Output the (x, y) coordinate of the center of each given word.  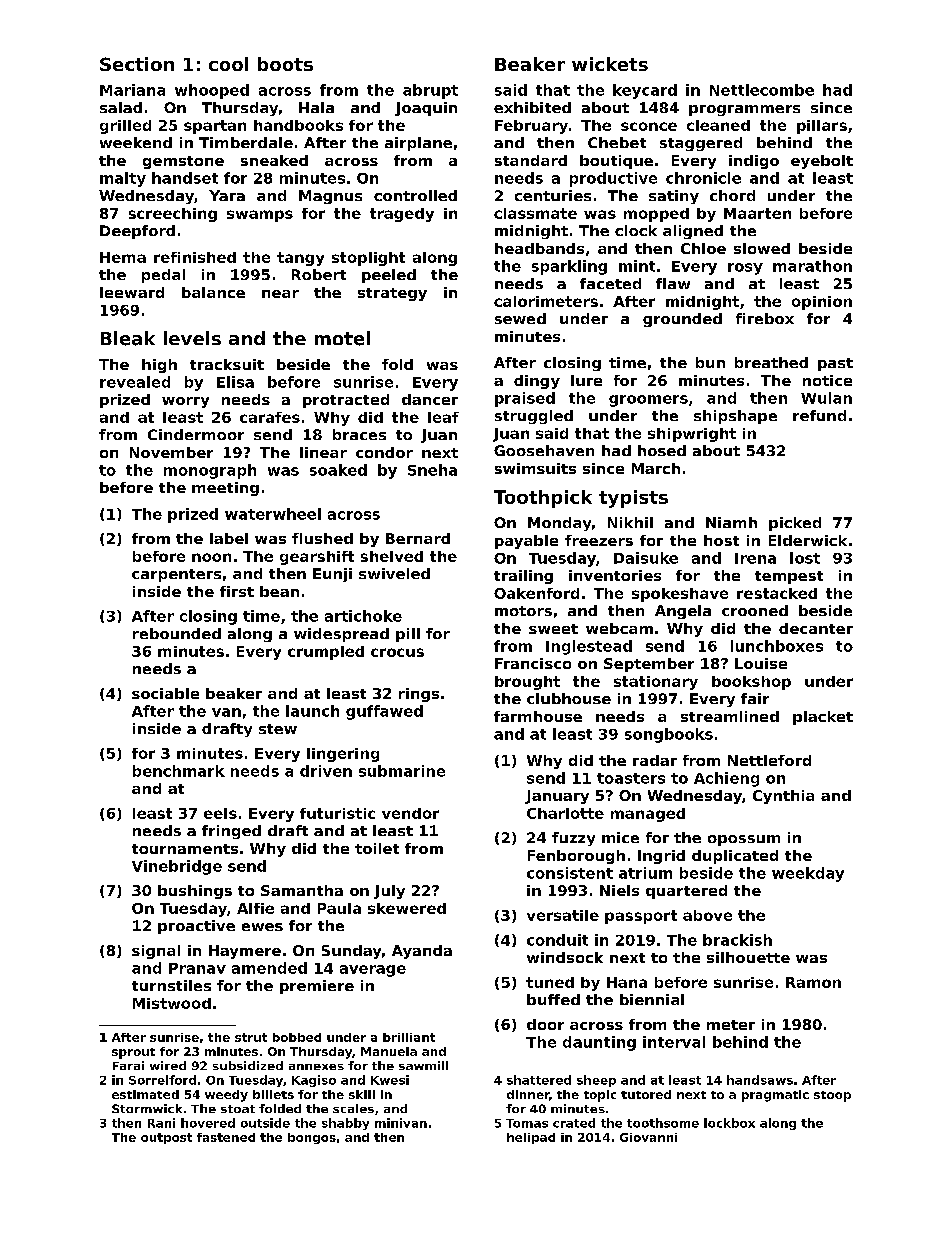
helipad (531, 1138)
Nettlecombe (762, 90)
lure (586, 380)
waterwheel (273, 514)
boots (285, 64)
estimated (145, 1094)
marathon (812, 266)
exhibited (532, 107)
